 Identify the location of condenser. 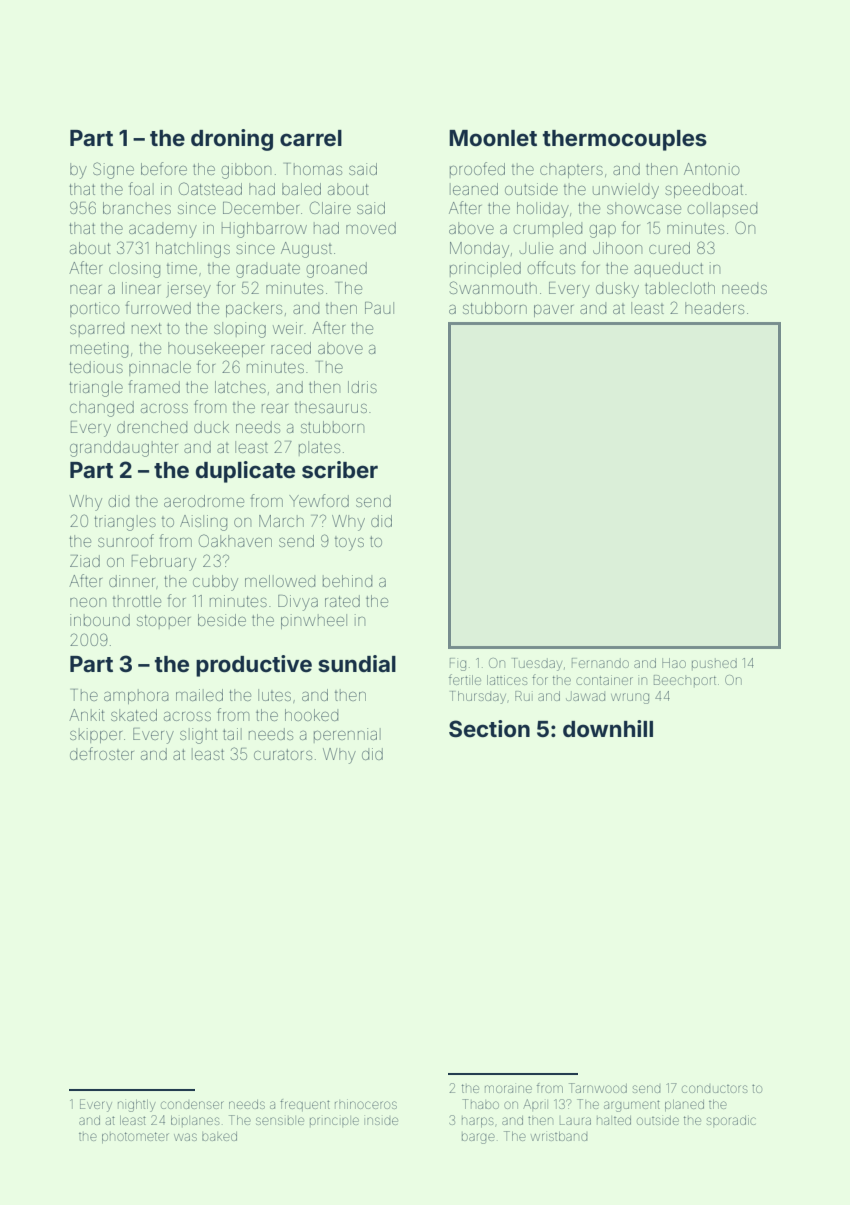
(192, 1105).
